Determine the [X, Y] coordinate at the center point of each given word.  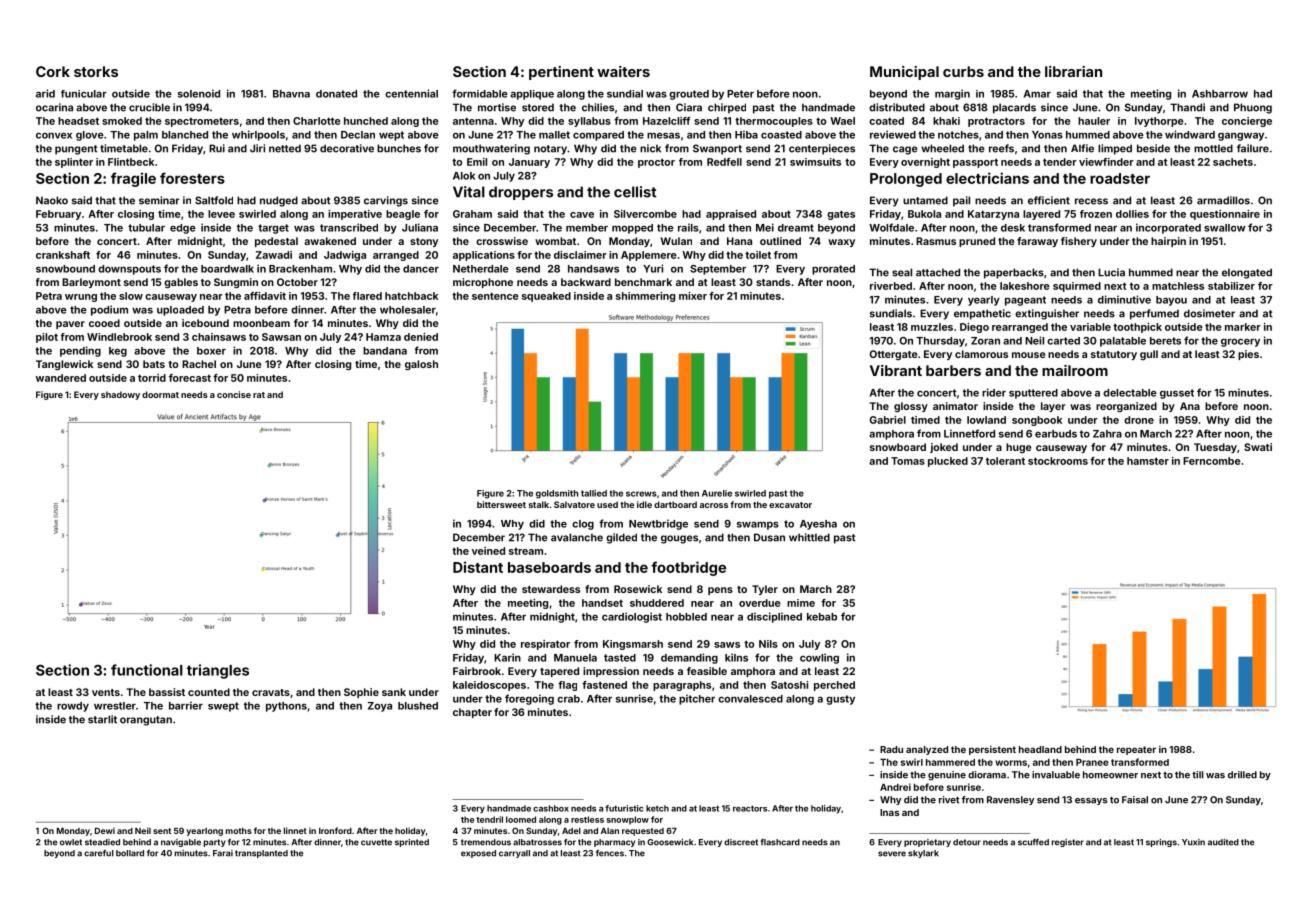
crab [568, 699]
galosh [421, 365]
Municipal [904, 73]
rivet [949, 800]
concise [234, 394]
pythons [286, 707]
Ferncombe [1212, 461]
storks [96, 71]
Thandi [1187, 107]
